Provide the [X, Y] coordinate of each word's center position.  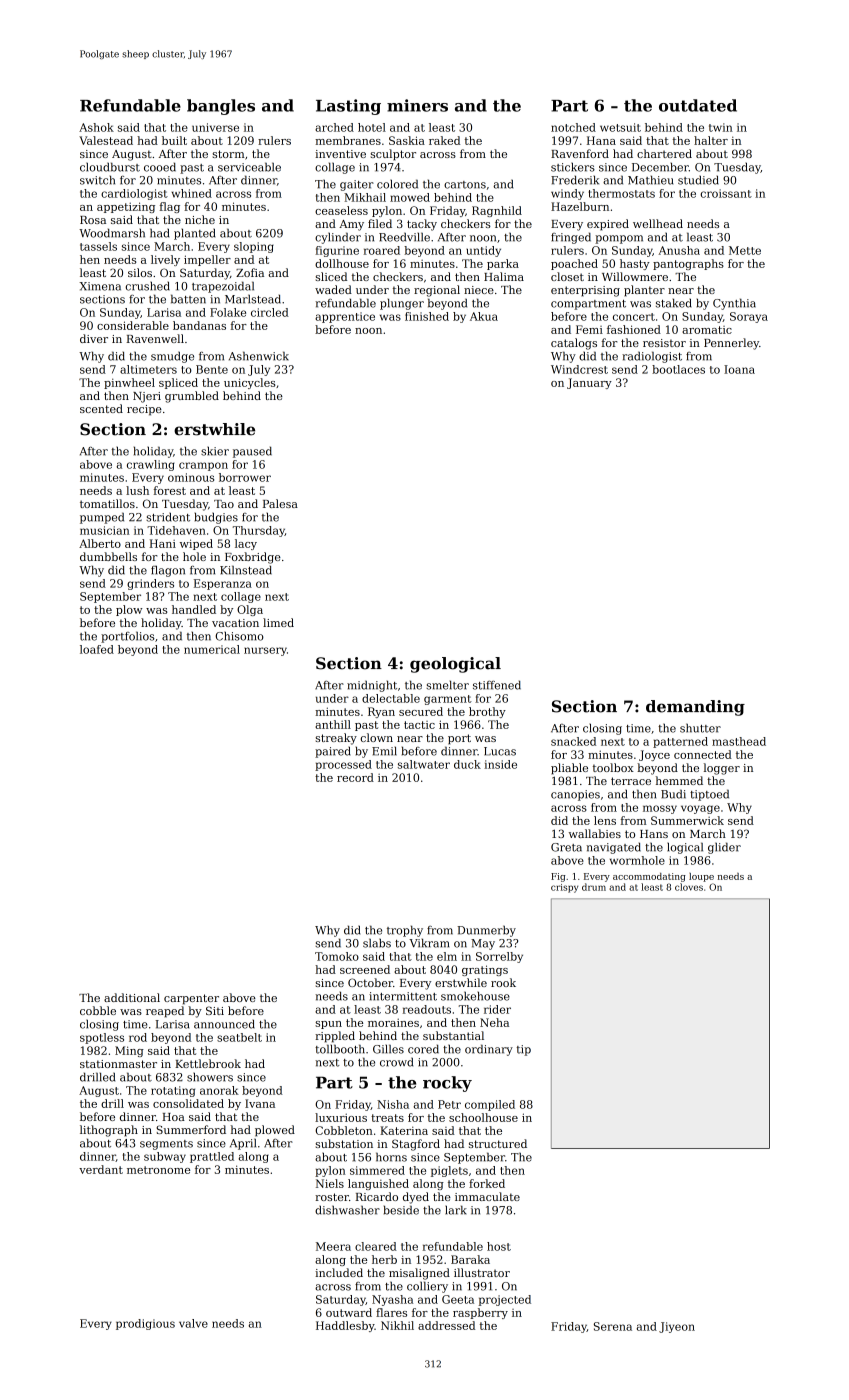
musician [105, 530]
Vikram [429, 943]
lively [165, 260]
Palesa [280, 503]
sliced [331, 276]
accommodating [649, 877]
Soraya [749, 317]
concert [634, 317]
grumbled [192, 397]
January [589, 383]
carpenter [191, 999]
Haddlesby [345, 1326]
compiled [490, 1105]
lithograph [109, 1131]
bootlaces [678, 369]
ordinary [489, 1050]
